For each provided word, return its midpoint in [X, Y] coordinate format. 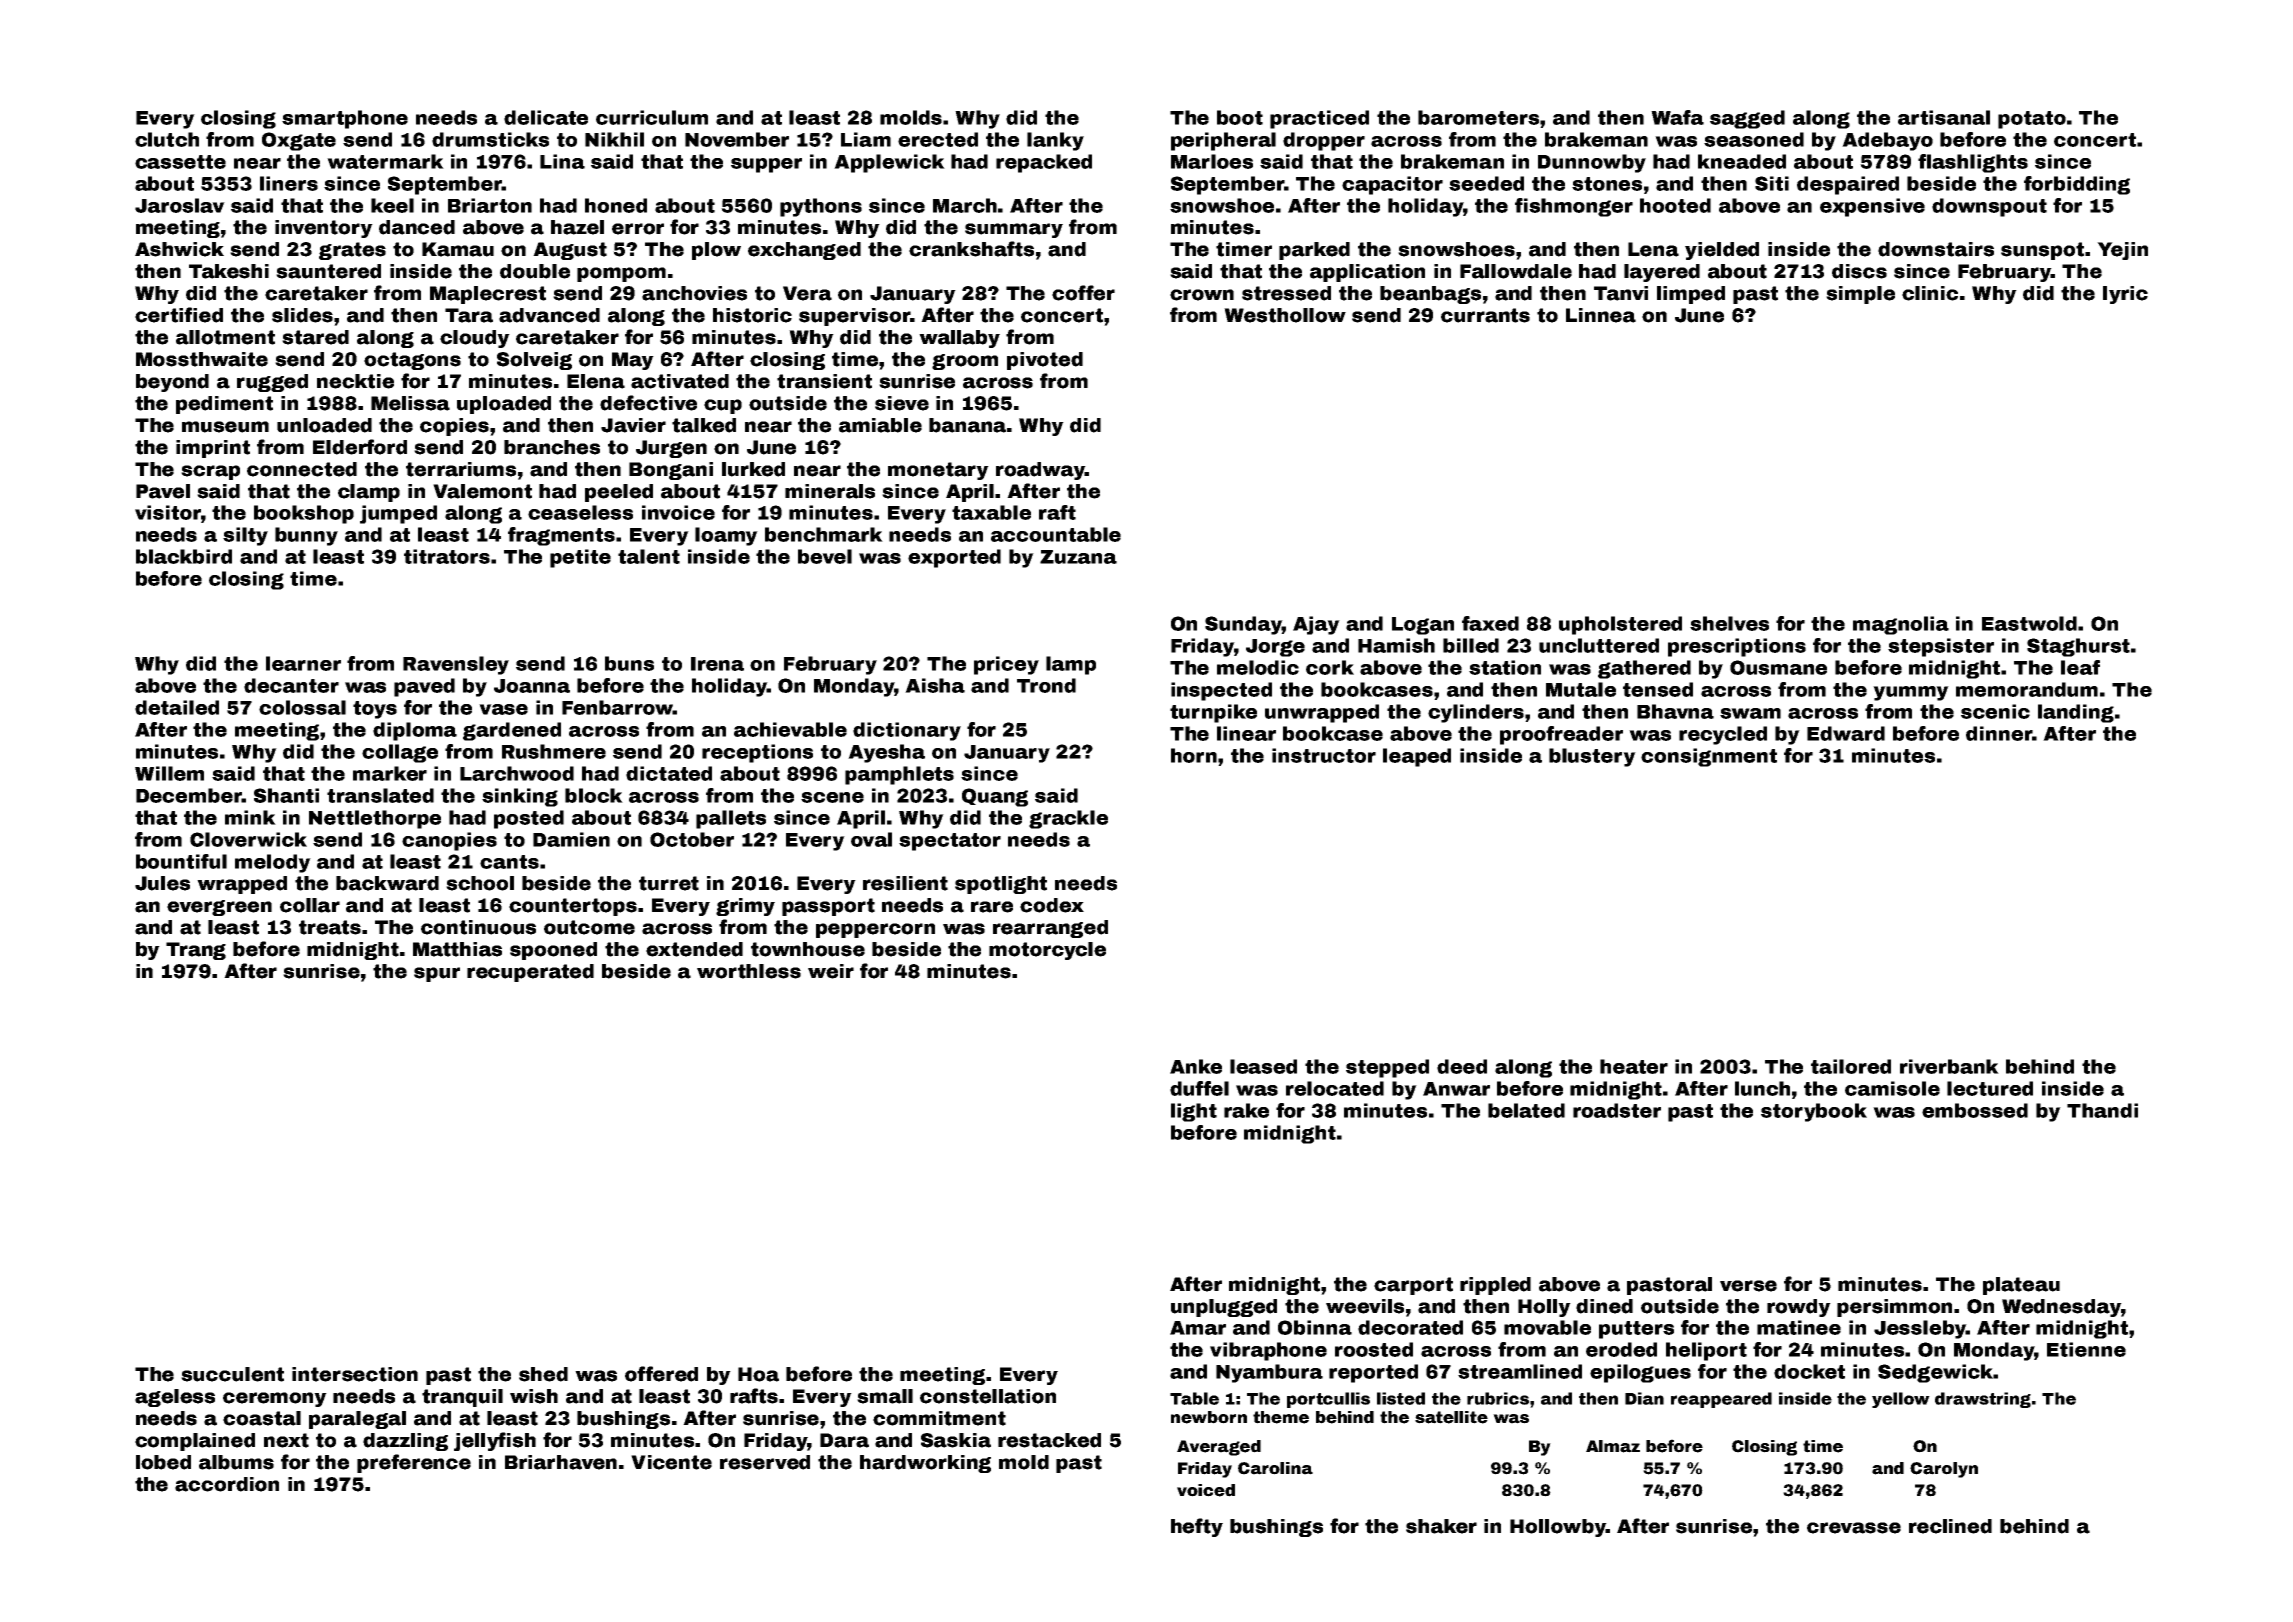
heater [1634, 1066]
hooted [1675, 205]
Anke [1196, 1066]
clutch [167, 139]
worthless [749, 971]
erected [938, 139]
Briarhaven [561, 1462]
